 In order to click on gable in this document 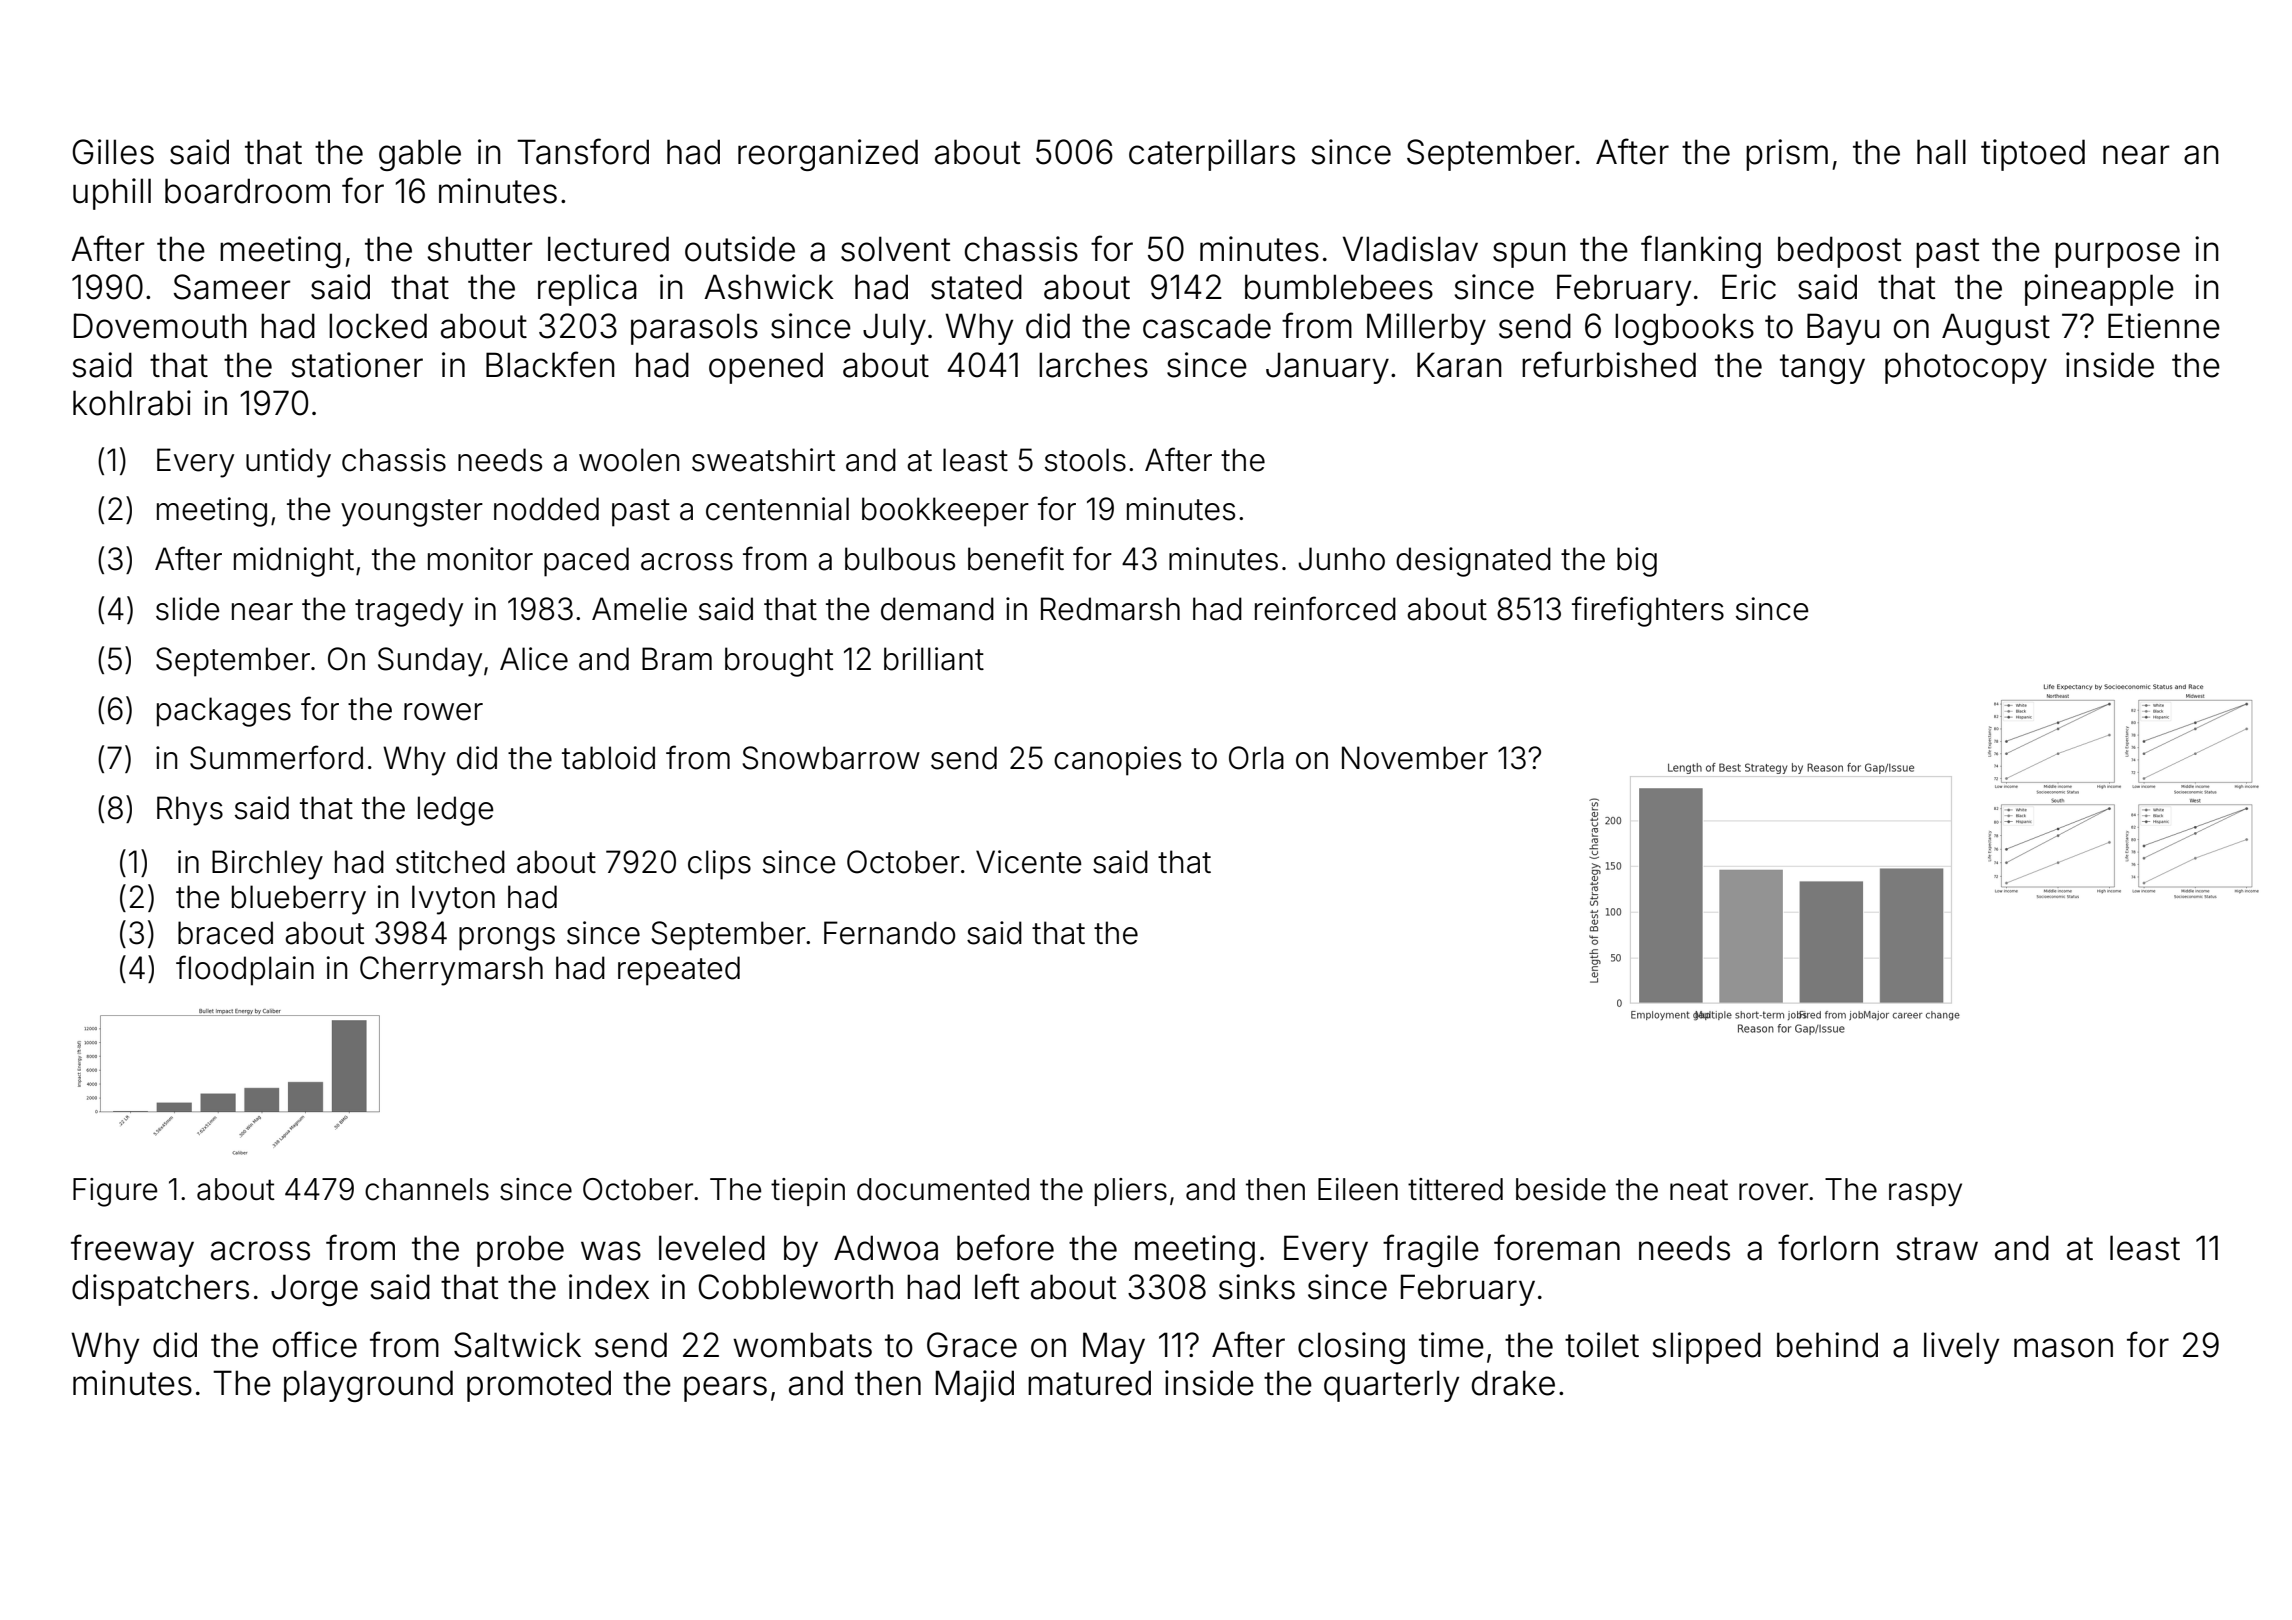, I will do `click(420, 155)`.
